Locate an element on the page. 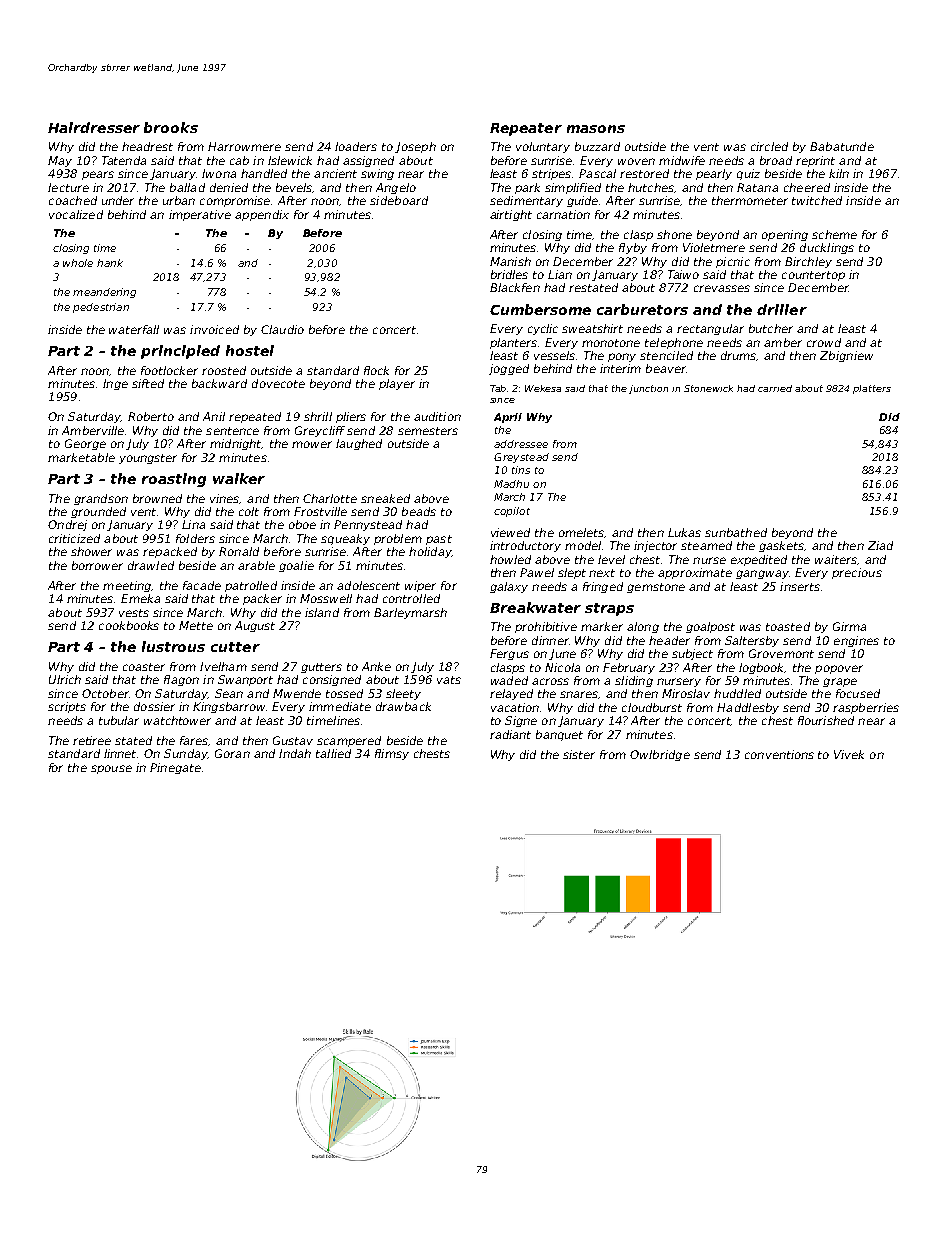 This page has width=952, height=1233. hostel is located at coordinates (250, 350).
